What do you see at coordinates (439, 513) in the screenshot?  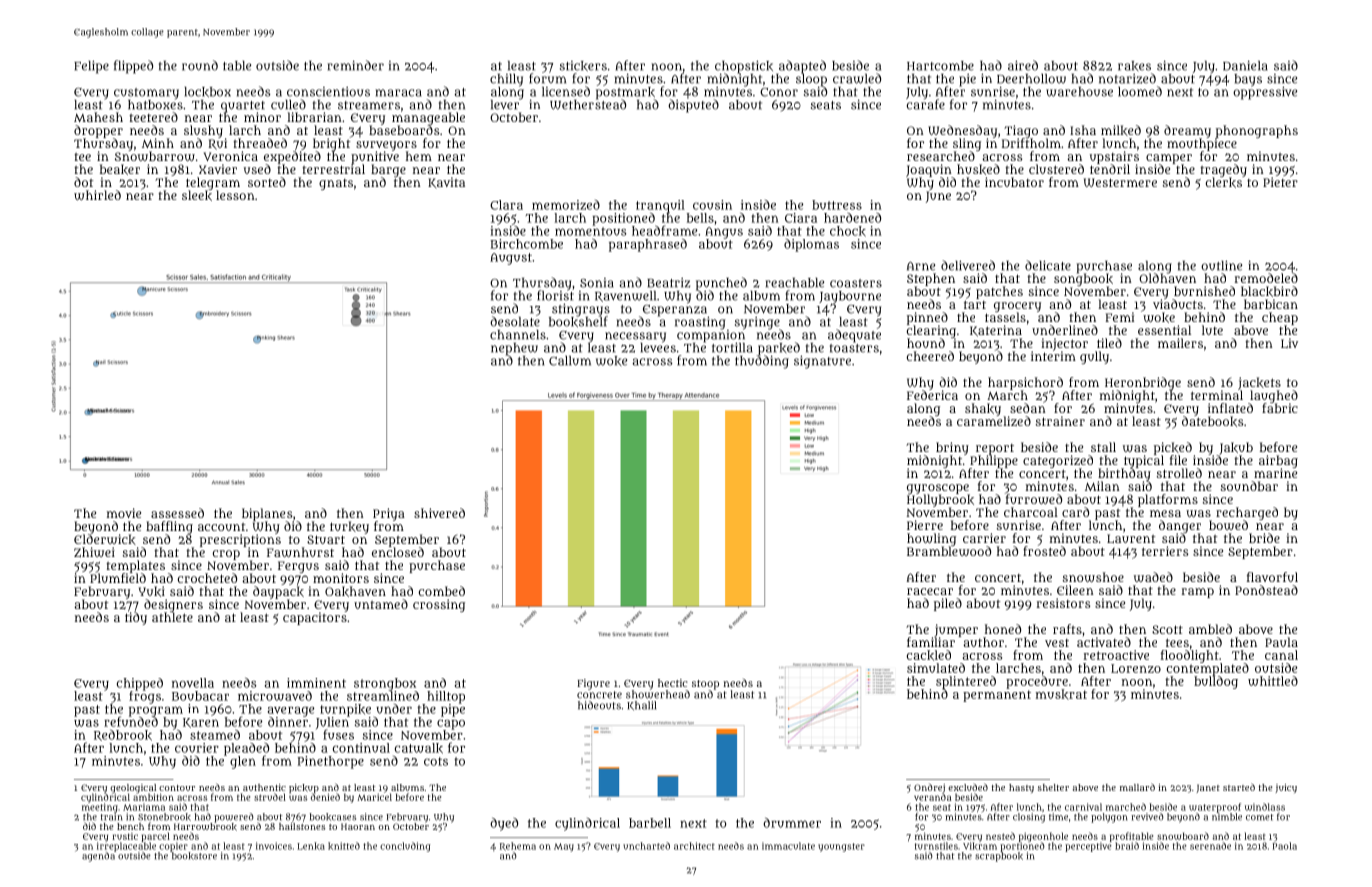 I see `shivered` at bounding box center [439, 513].
